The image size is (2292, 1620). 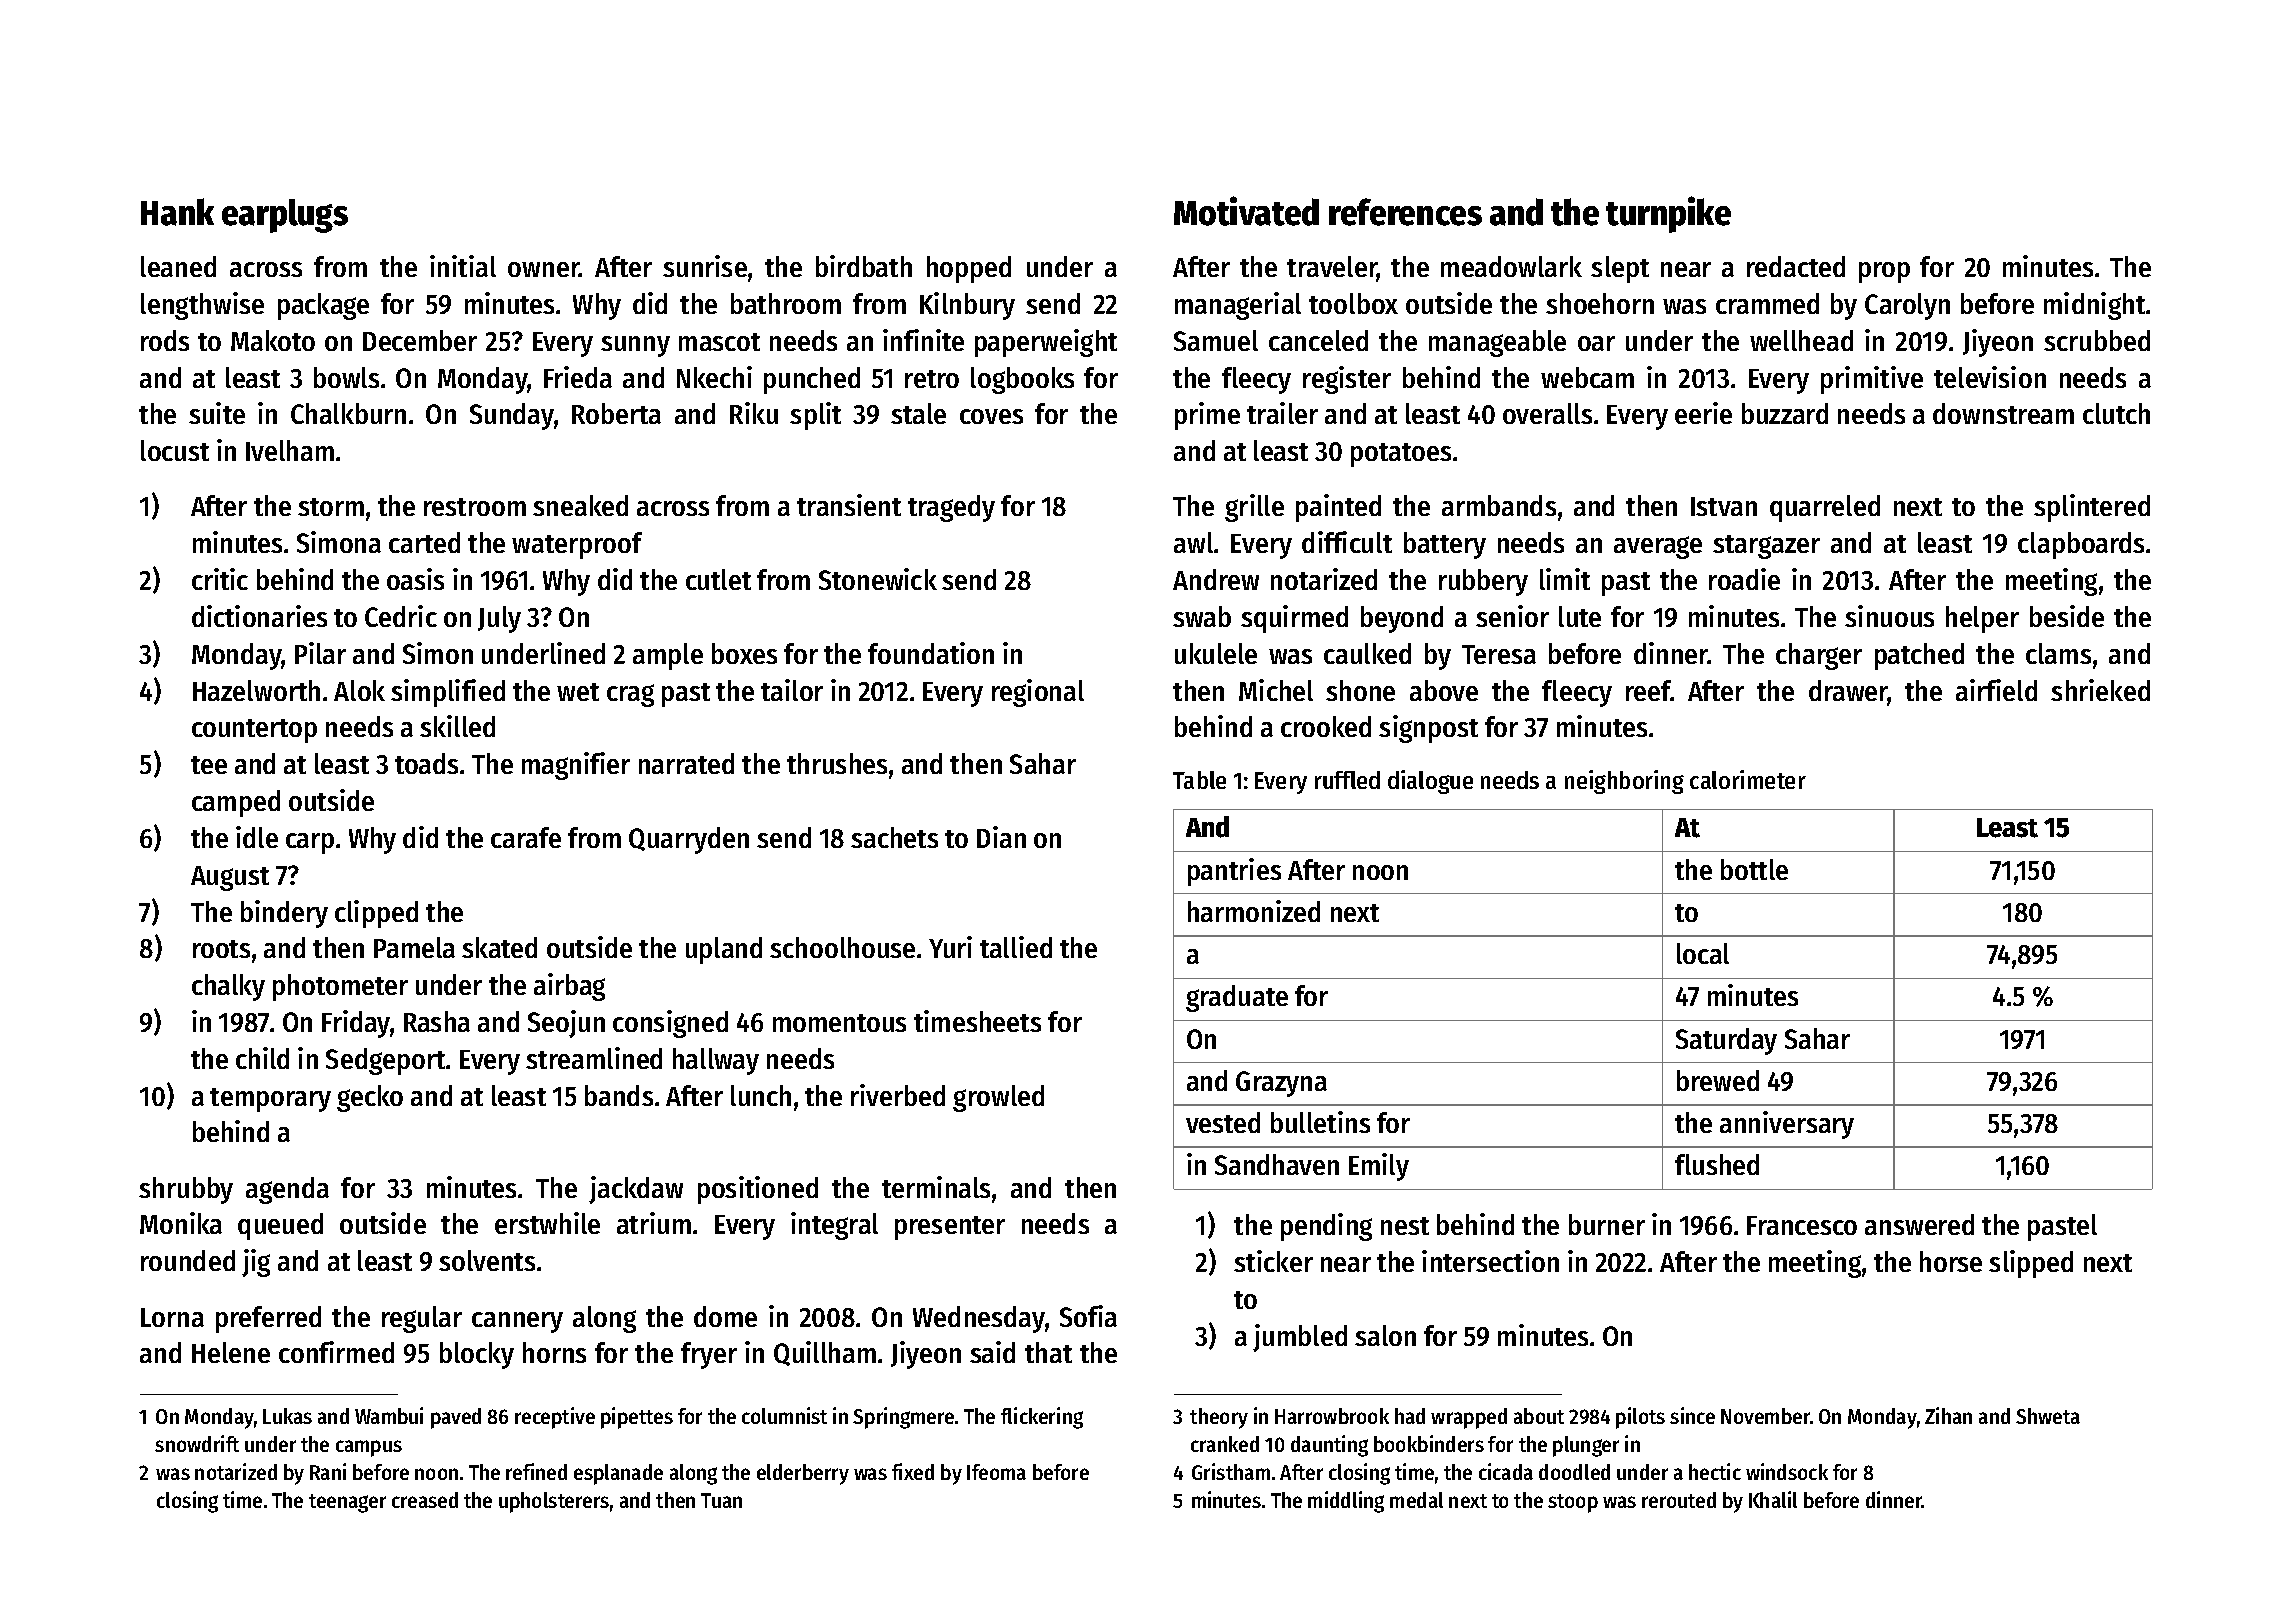 What do you see at coordinates (2092, 508) in the screenshot?
I see `splintered` at bounding box center [2092, 508].
